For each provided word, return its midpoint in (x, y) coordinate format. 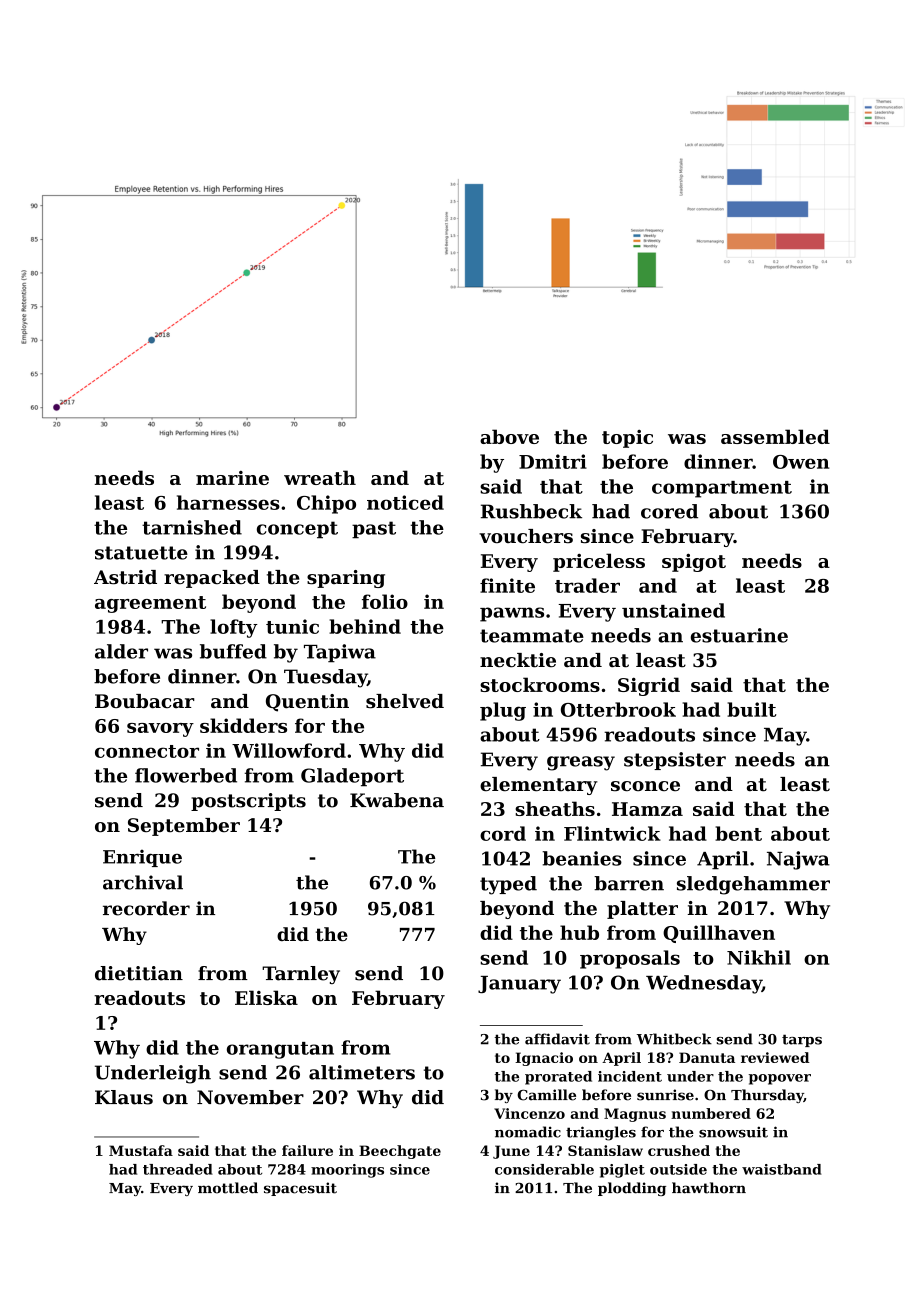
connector (147, 751)
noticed (405, 502)
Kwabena (397, 800)
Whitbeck (674, 1039)
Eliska (266, 997)
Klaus (124, 1097)
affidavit (557, 1039)
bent (738, 833)
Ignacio (544, 1059)
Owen (801, 462)
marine (232, 478)
